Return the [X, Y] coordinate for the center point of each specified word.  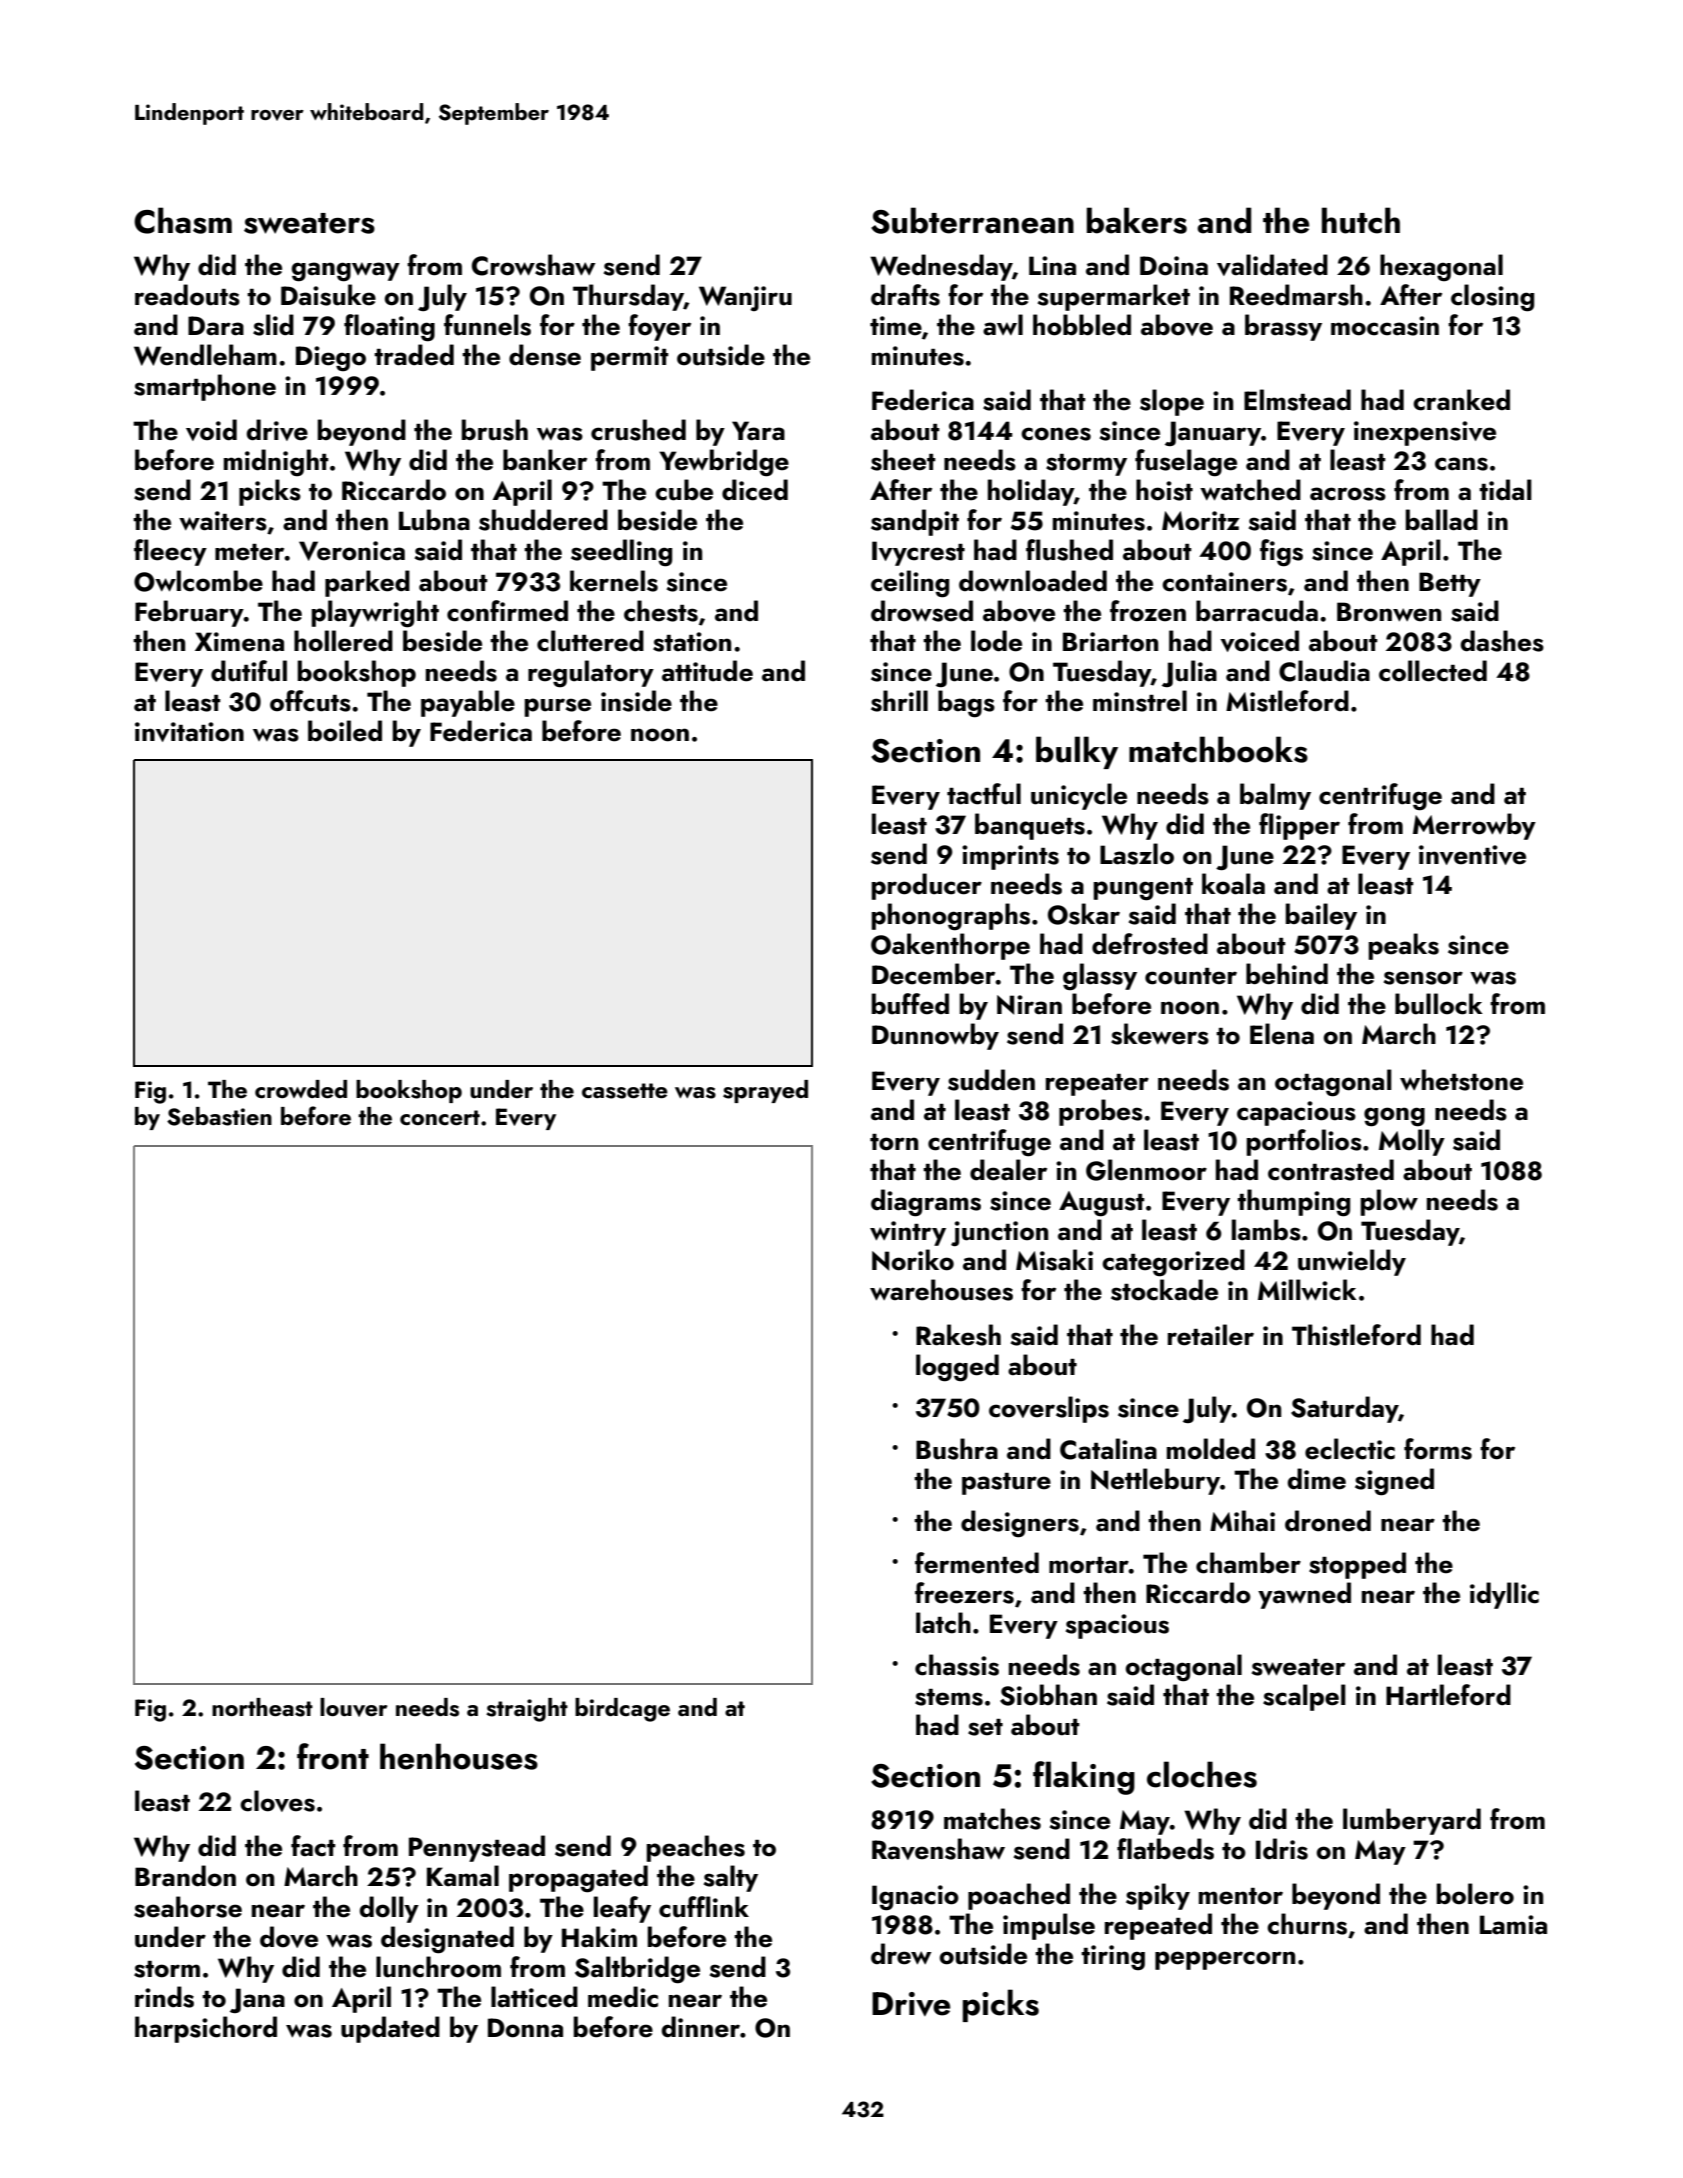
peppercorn [1225, 1960]
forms [1438, 1449]
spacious [1117, 1626]
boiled [345, 731]
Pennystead [477, 1848]
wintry [908, 1233]
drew [901, 1954]
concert [440, 1117]
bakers [1137, 220]
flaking [1084, 1778]
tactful [984, 794]
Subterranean [972, 220]
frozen [1148, 611]
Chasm [183, 220]
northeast [262, 1707]
